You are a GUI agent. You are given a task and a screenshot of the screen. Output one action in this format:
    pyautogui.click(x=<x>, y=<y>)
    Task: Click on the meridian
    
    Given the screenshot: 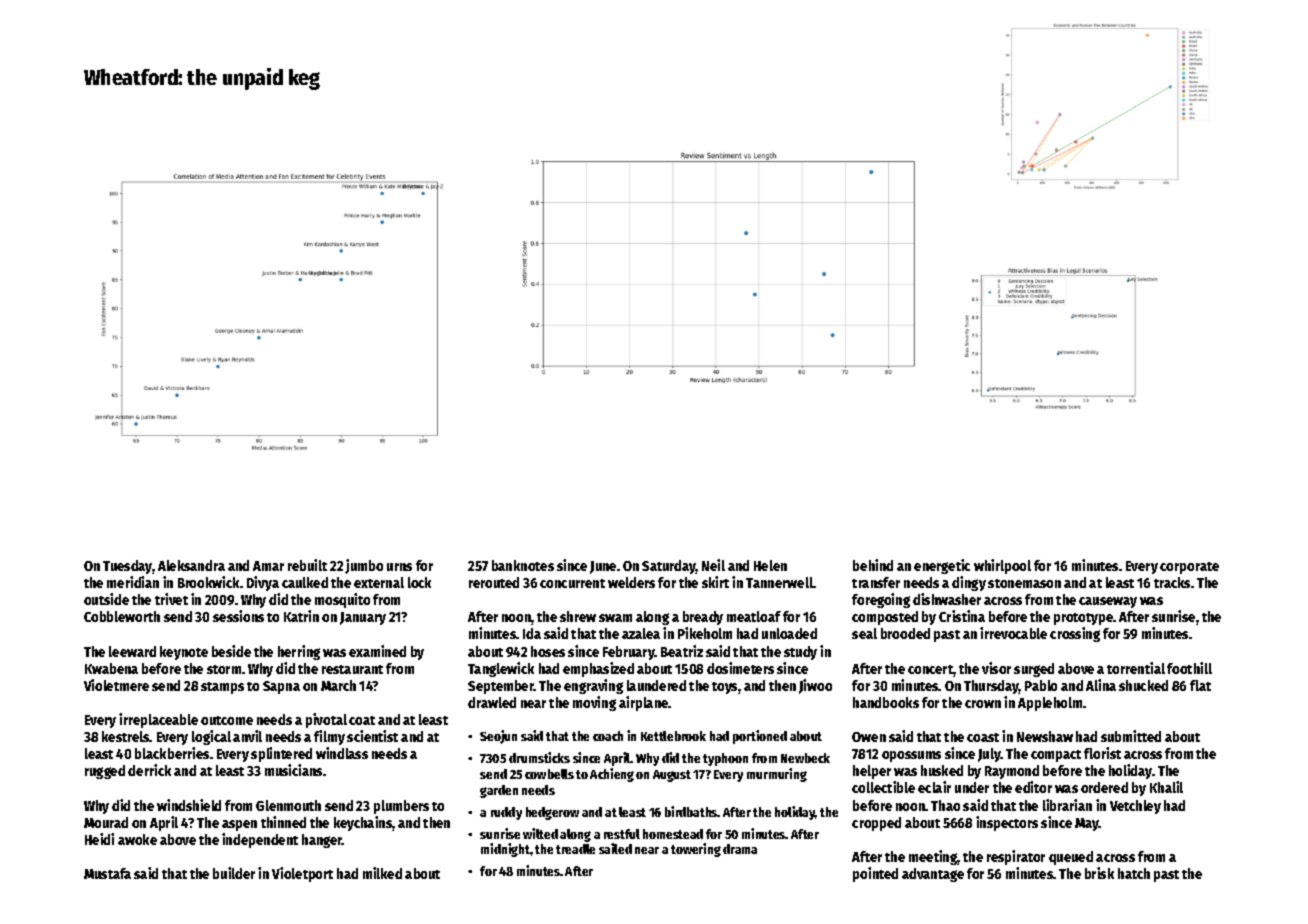 What is the action you would take?
    pyautogui.click(x=133, y=582)
